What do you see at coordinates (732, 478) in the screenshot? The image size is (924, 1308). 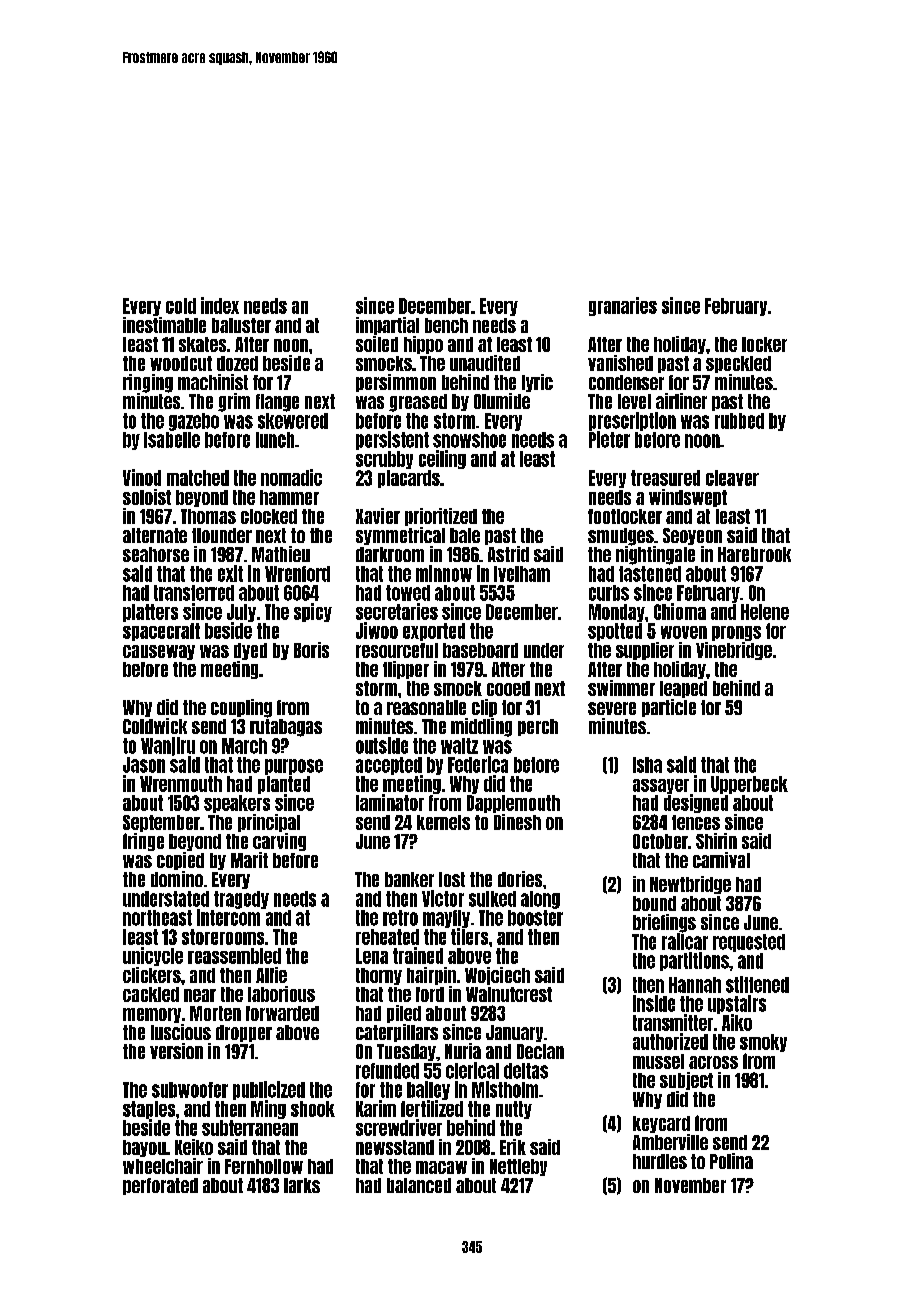 I see `cleaver` at bounding box center [732, 478].
